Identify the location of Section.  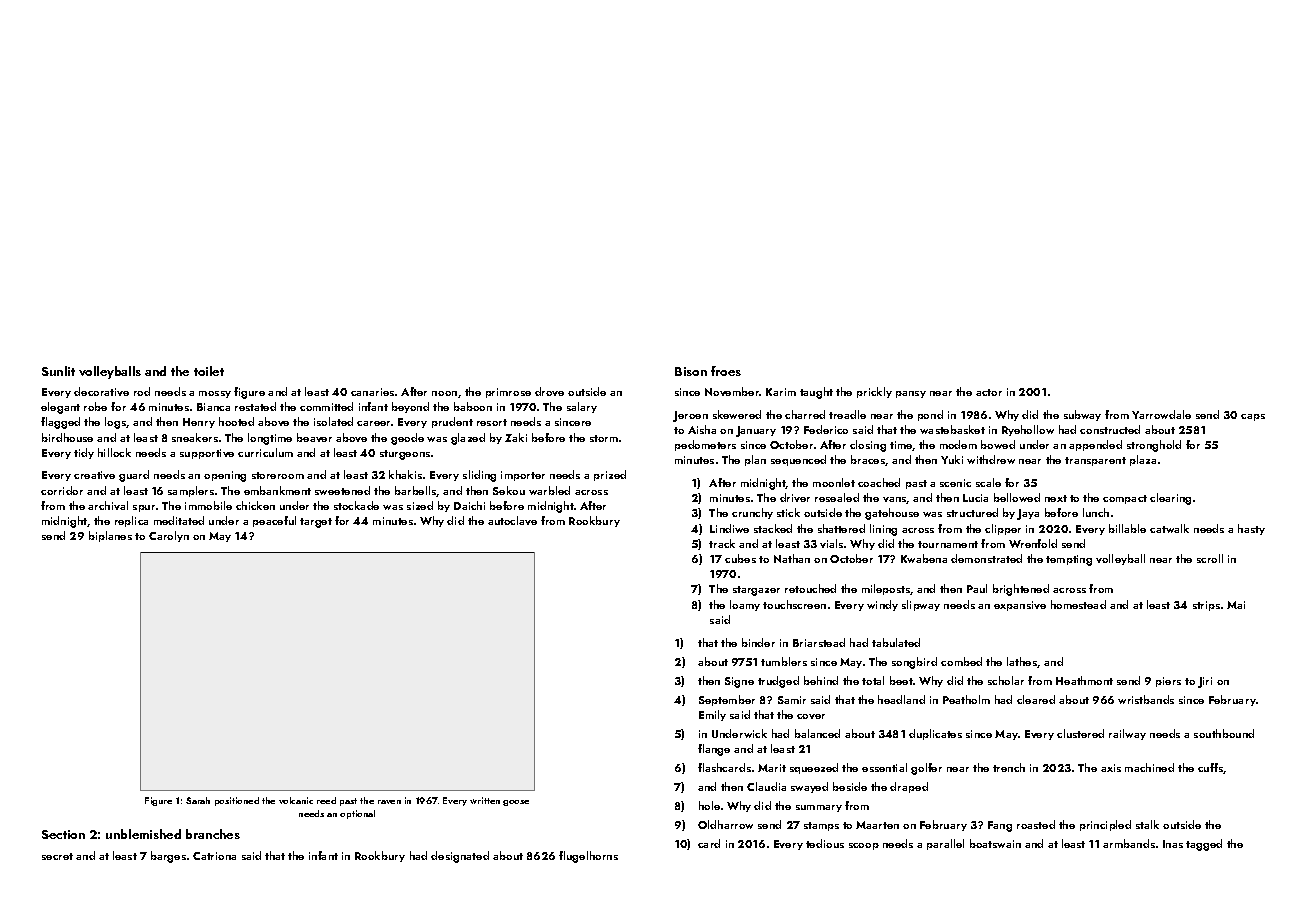
(63, 834).
